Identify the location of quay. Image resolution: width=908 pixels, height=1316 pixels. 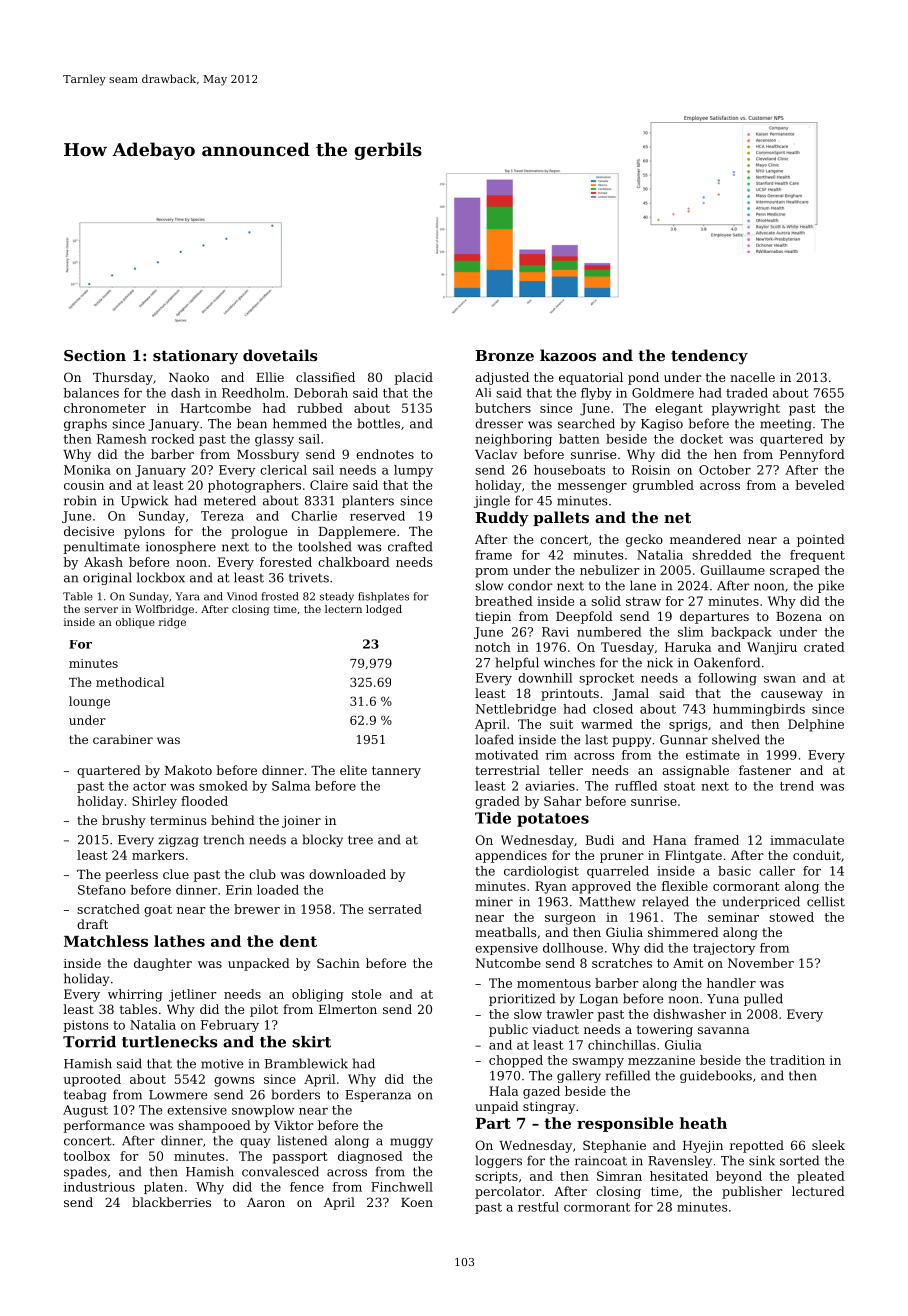
(255, 1143).
